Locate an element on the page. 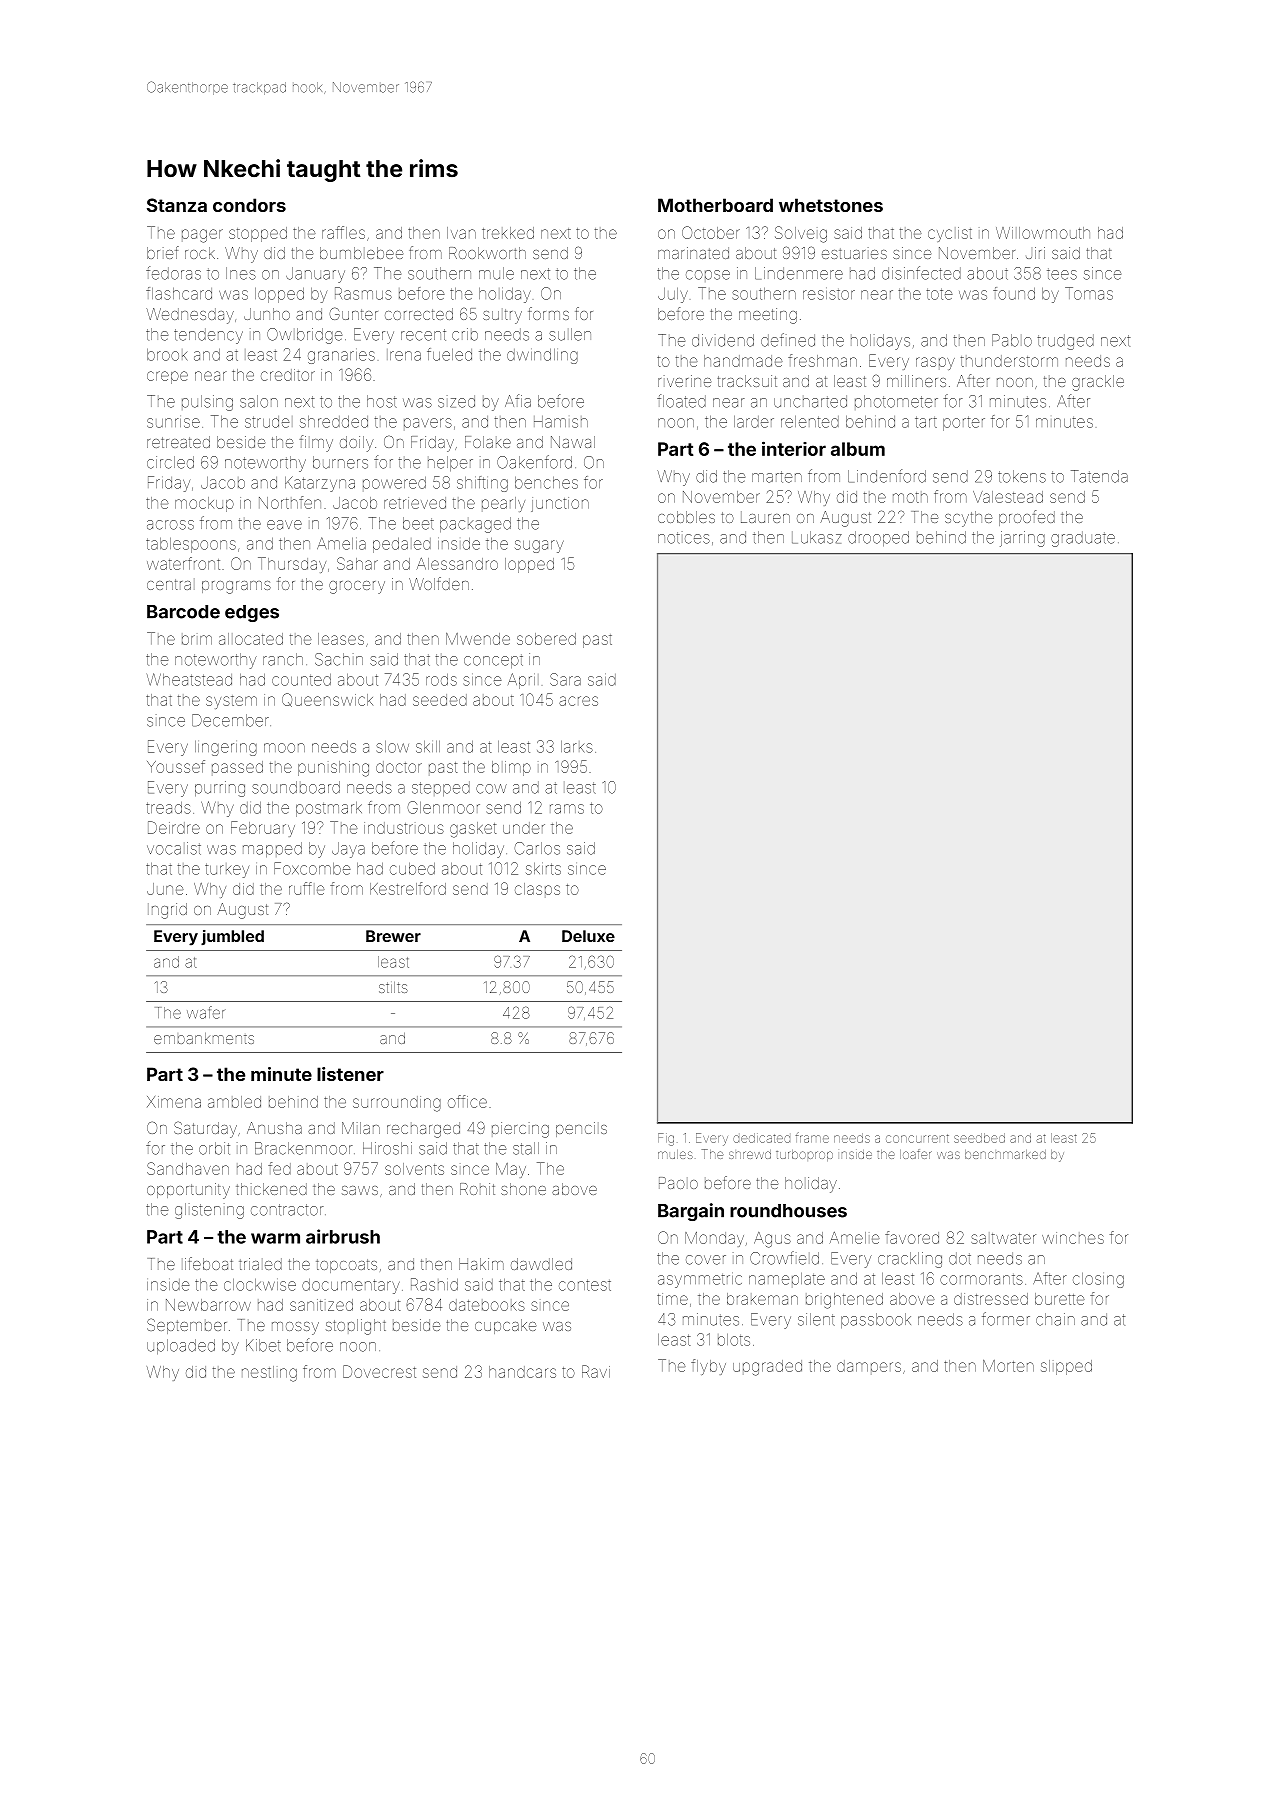  ruffle is located at coordinates (307, 888).
